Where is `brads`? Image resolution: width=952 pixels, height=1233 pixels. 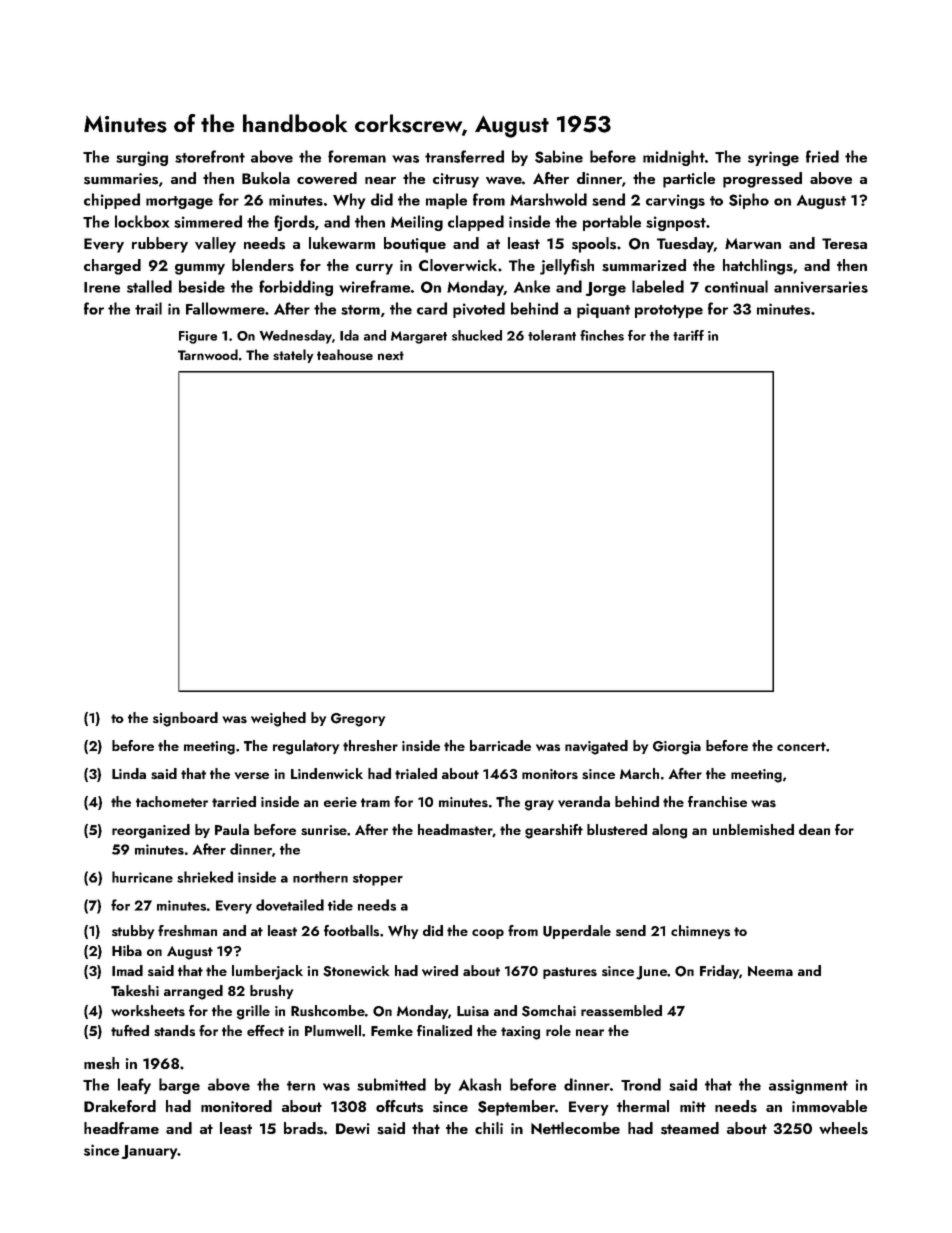
brads is located at coordinates (303, 1128).
